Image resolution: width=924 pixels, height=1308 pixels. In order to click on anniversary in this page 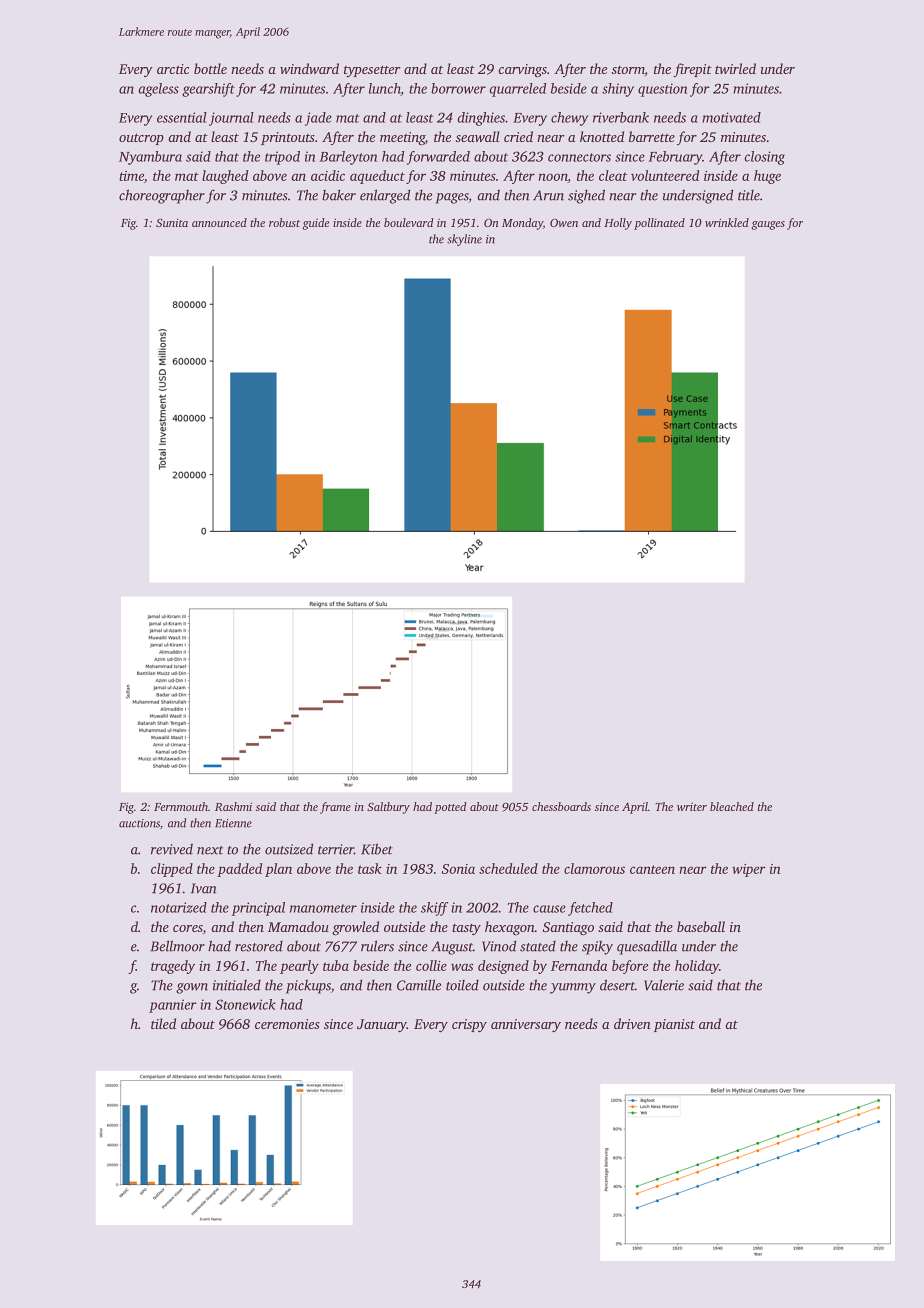, I will do `click(526, 1025)`.
